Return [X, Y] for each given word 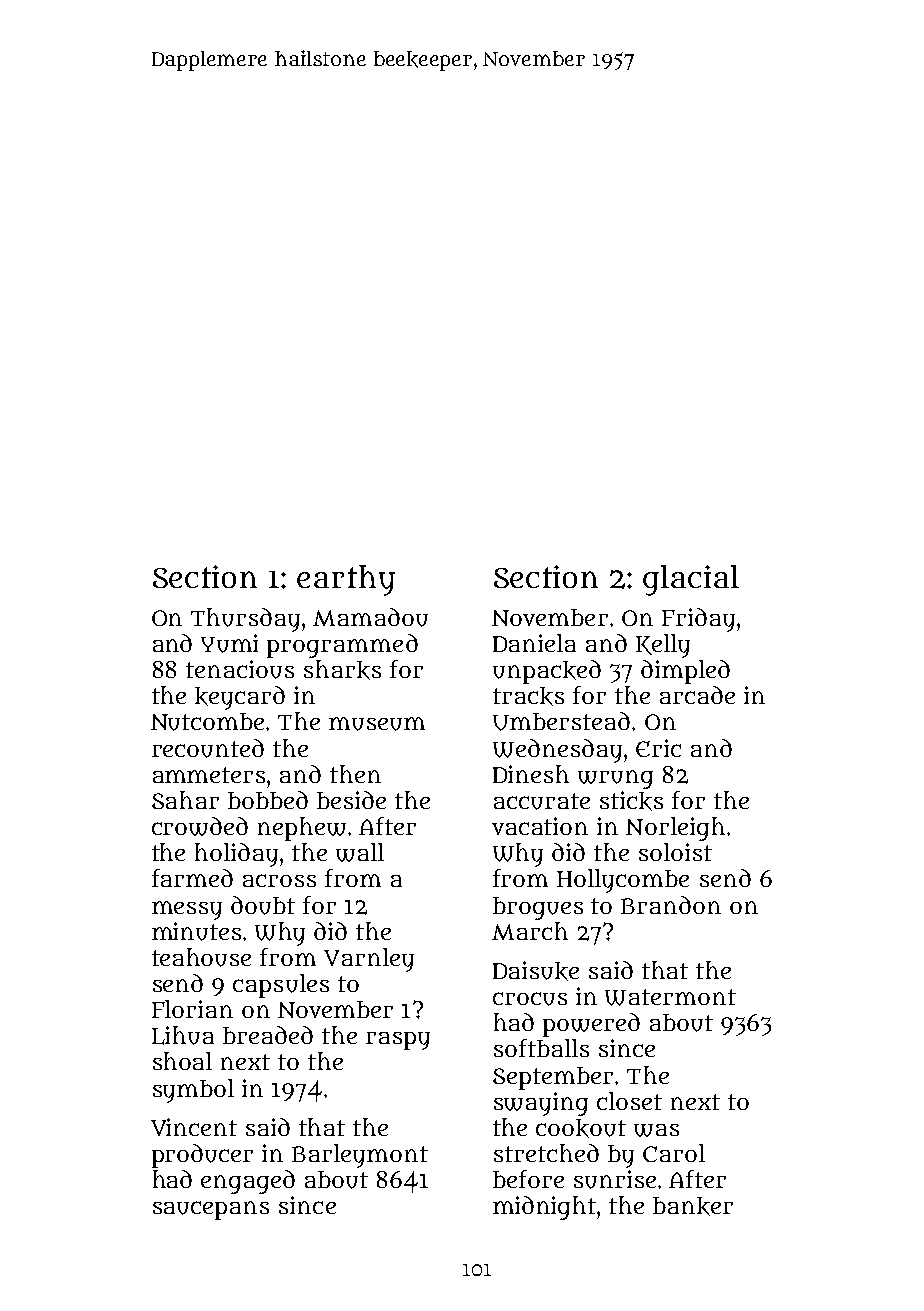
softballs [541, 1048]
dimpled [685, 672]
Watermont [670, 997]
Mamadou [370, 617]
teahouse [201, 957]
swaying [541, 1104]
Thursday [245, 620]
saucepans [211, 1210]
